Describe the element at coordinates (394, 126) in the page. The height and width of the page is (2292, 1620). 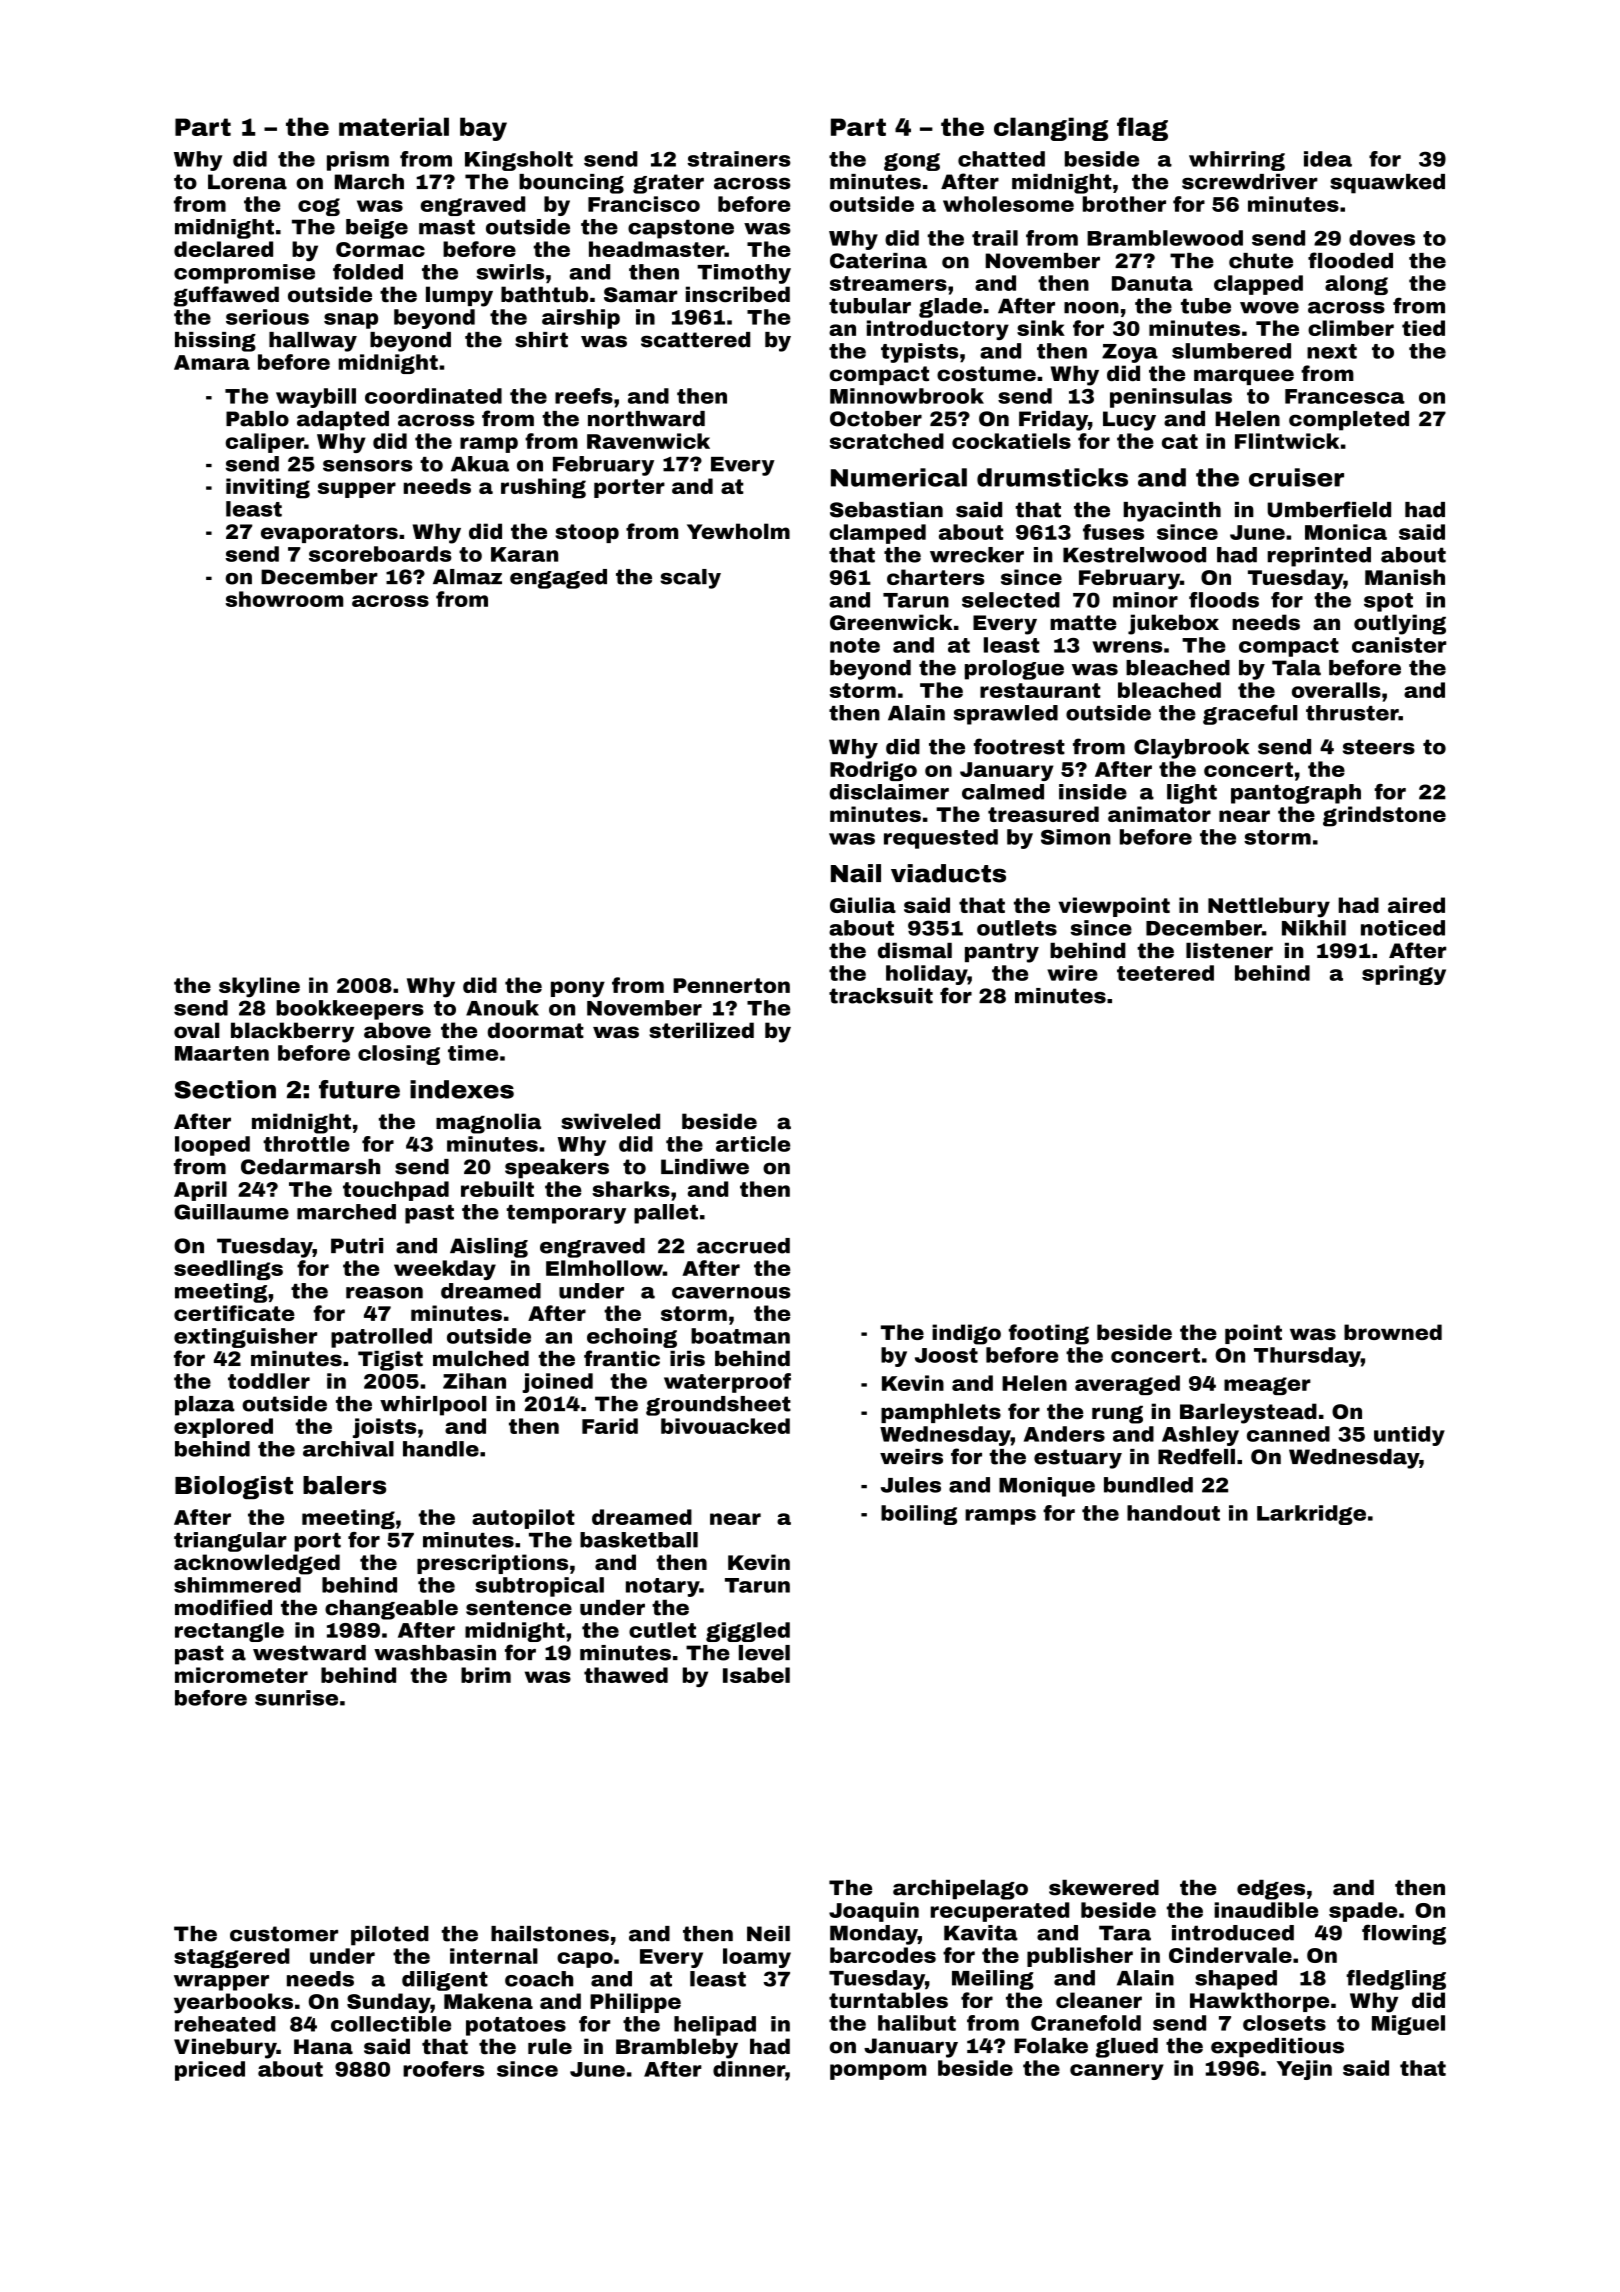
I see `material` at that location.
